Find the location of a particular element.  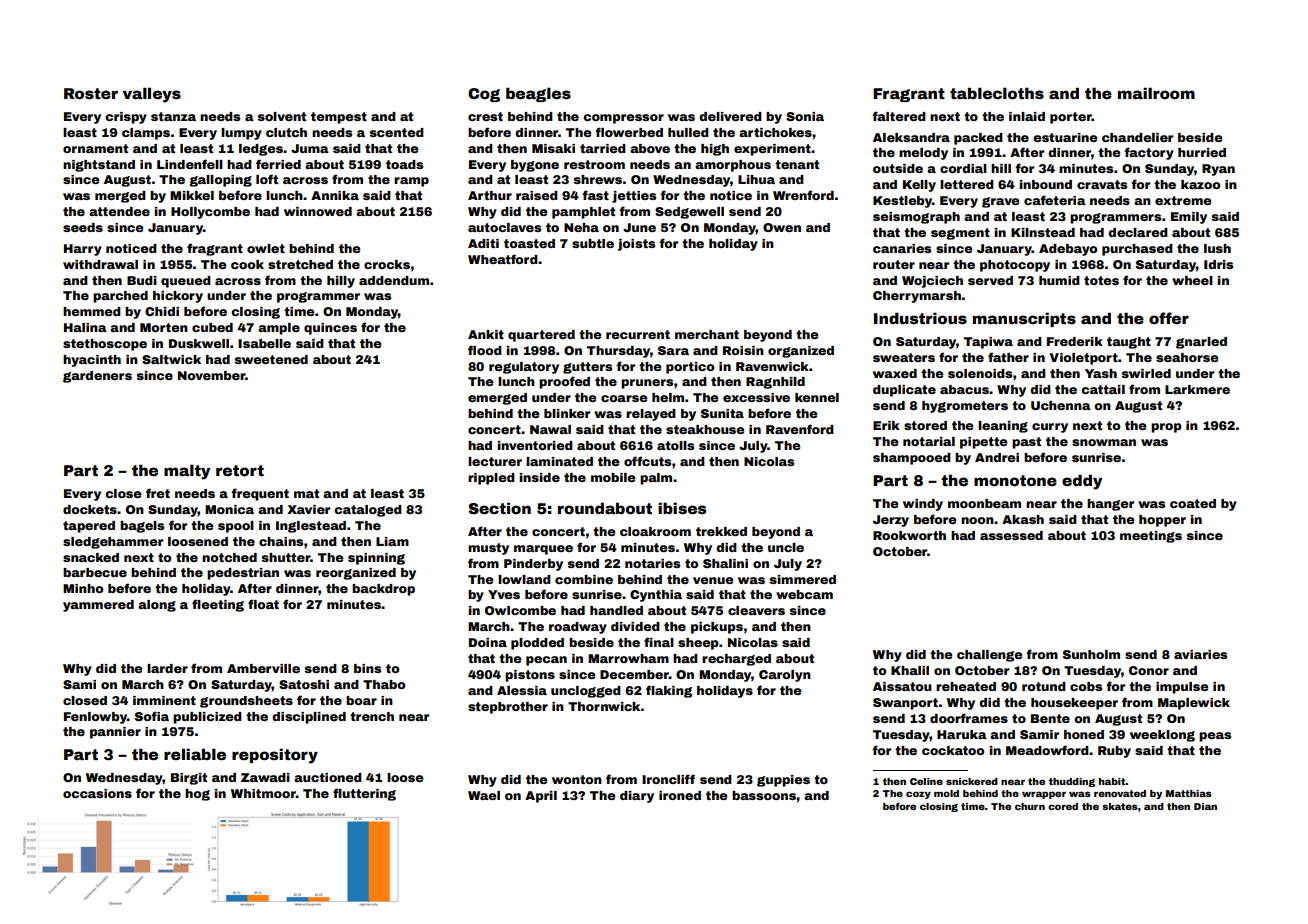

Aditi is located at coordinates (483, 243).
